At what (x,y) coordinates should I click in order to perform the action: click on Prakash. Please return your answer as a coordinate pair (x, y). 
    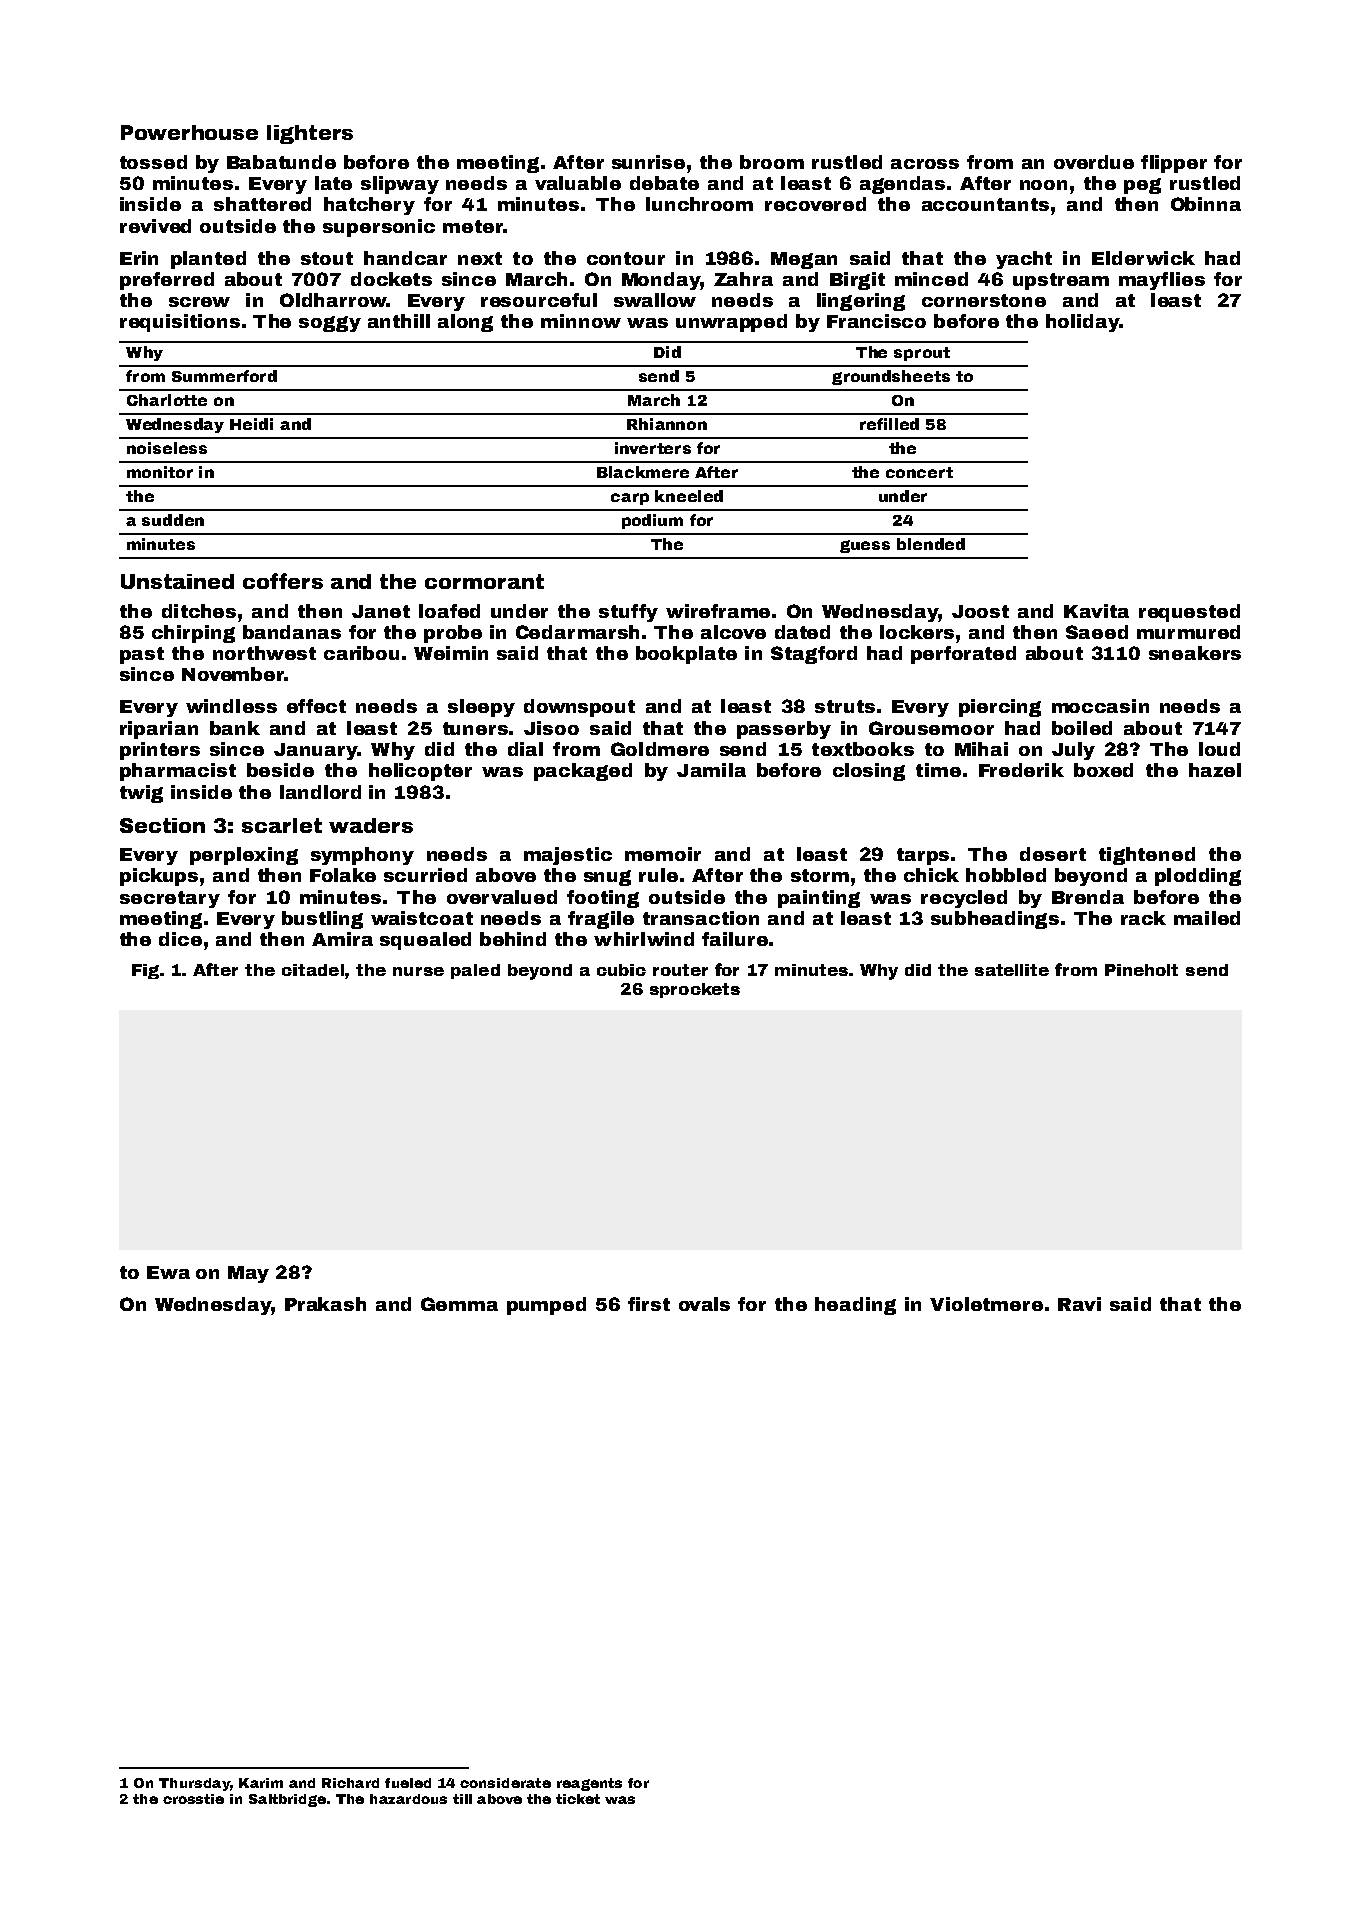
    Looking at the image, I should click on (325, 1304).
